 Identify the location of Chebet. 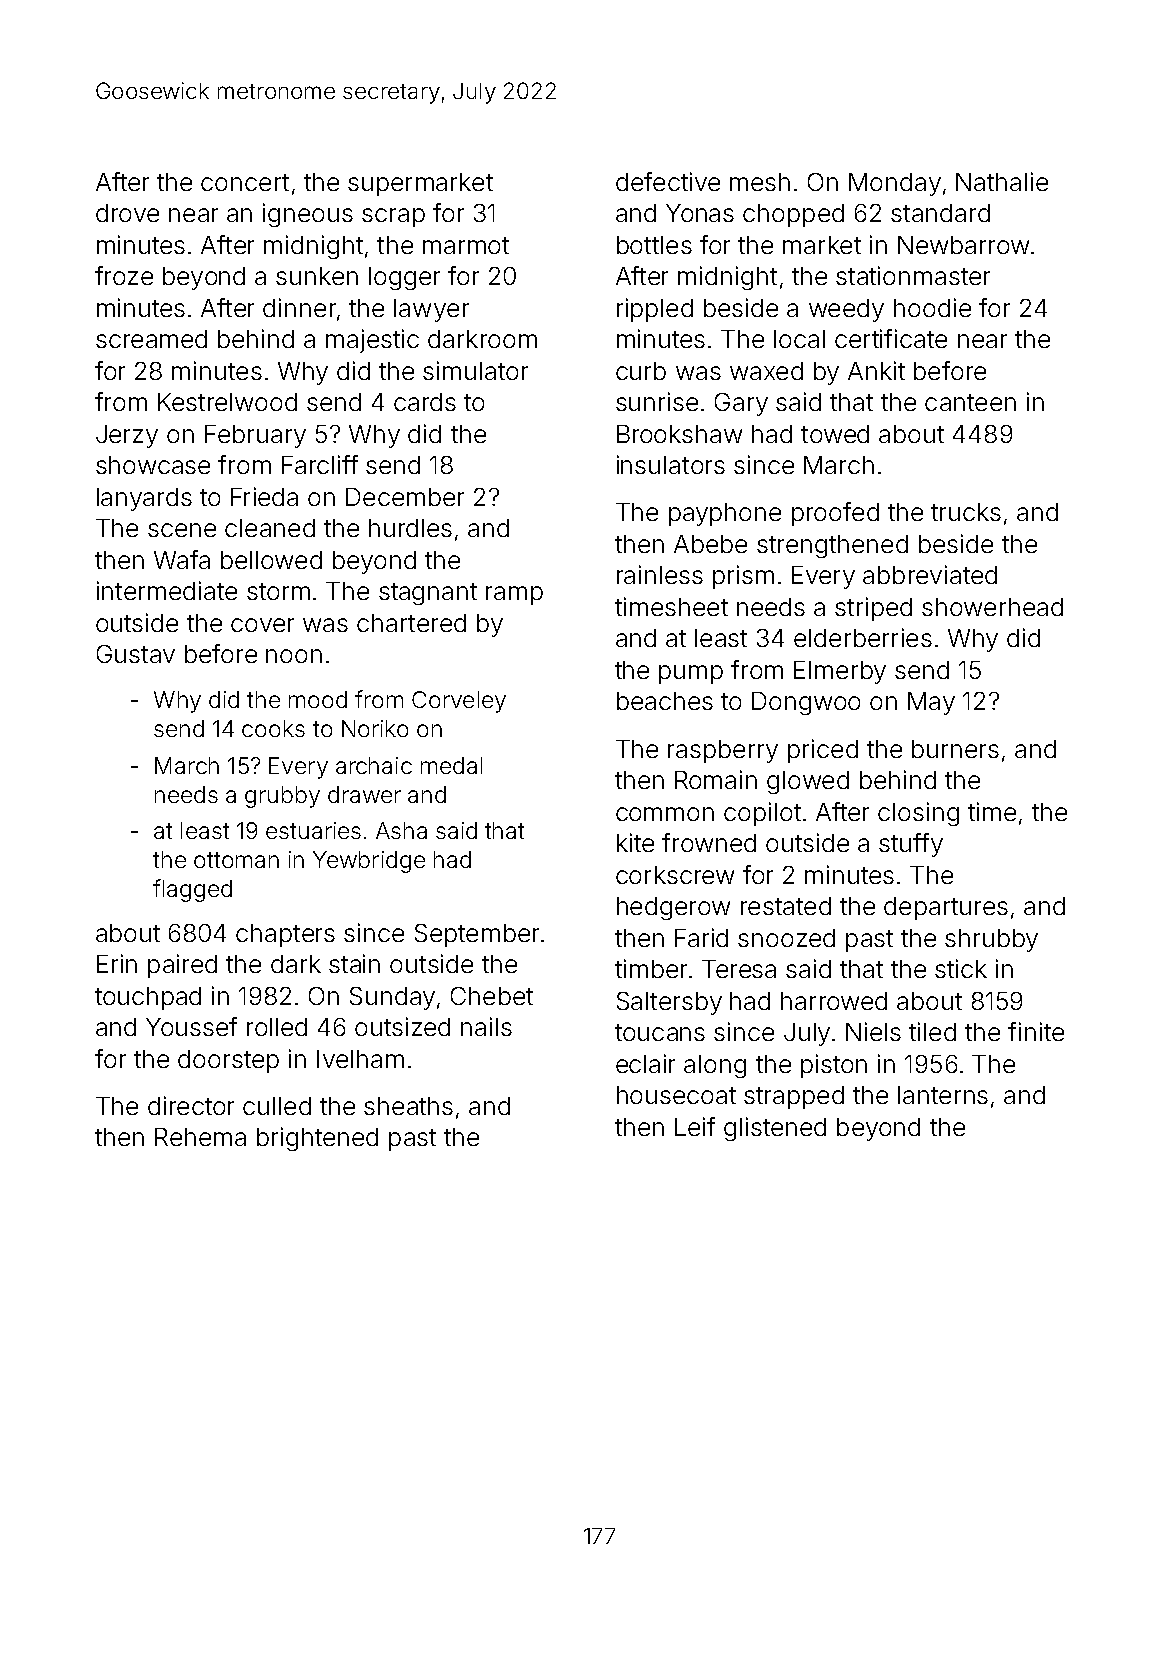
(492, 996).
